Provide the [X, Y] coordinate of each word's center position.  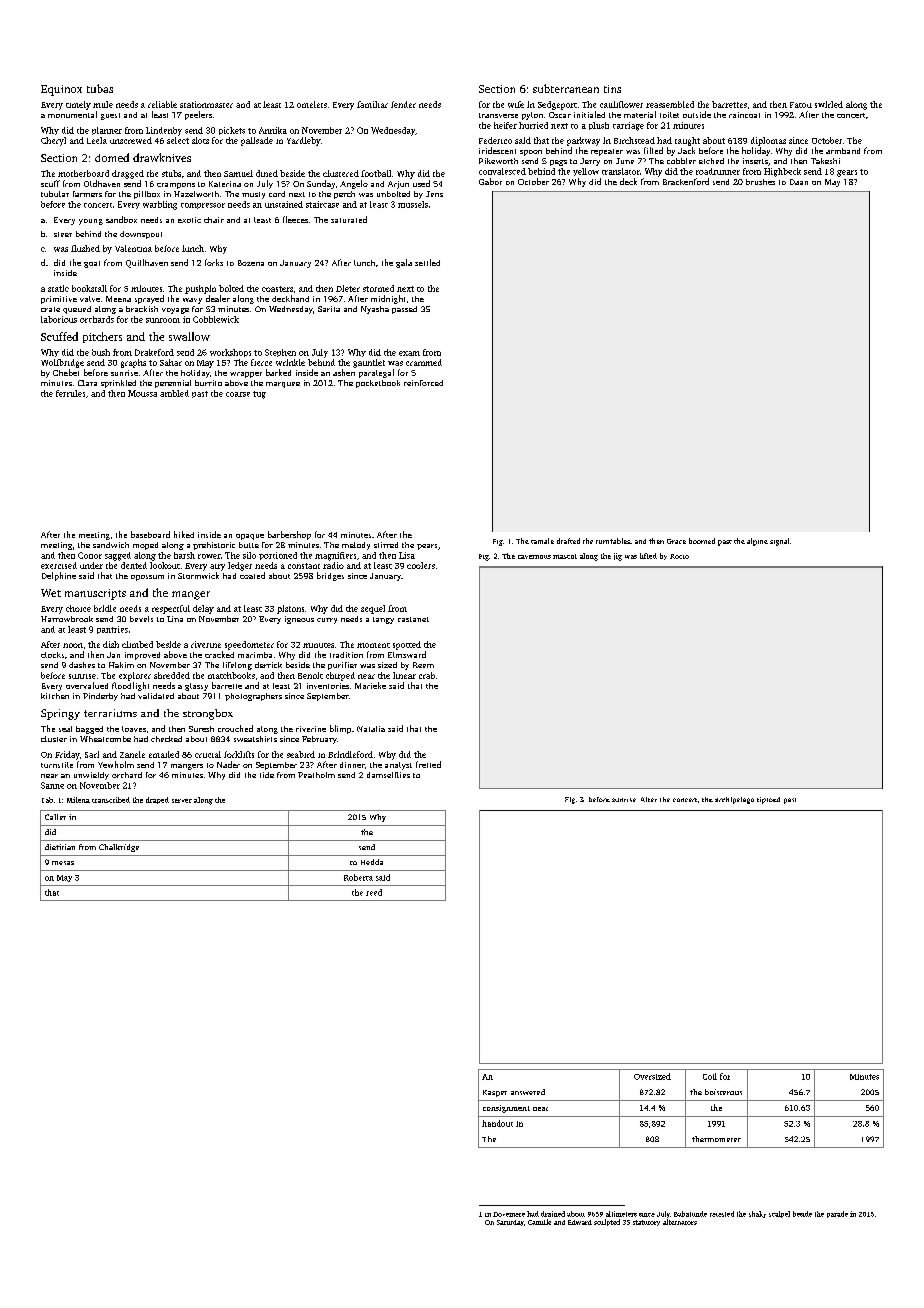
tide [267, 775]
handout [497, 1123]
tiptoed [768, 800]
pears [427, 547]
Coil [710, 1076]
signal [779, 542]
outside [697, 114]
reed [374, 892]
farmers [87, 194]
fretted [428, 764]
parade [837, 1214]
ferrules [70, 393]
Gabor [490, 181]
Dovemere [509, 1214]
